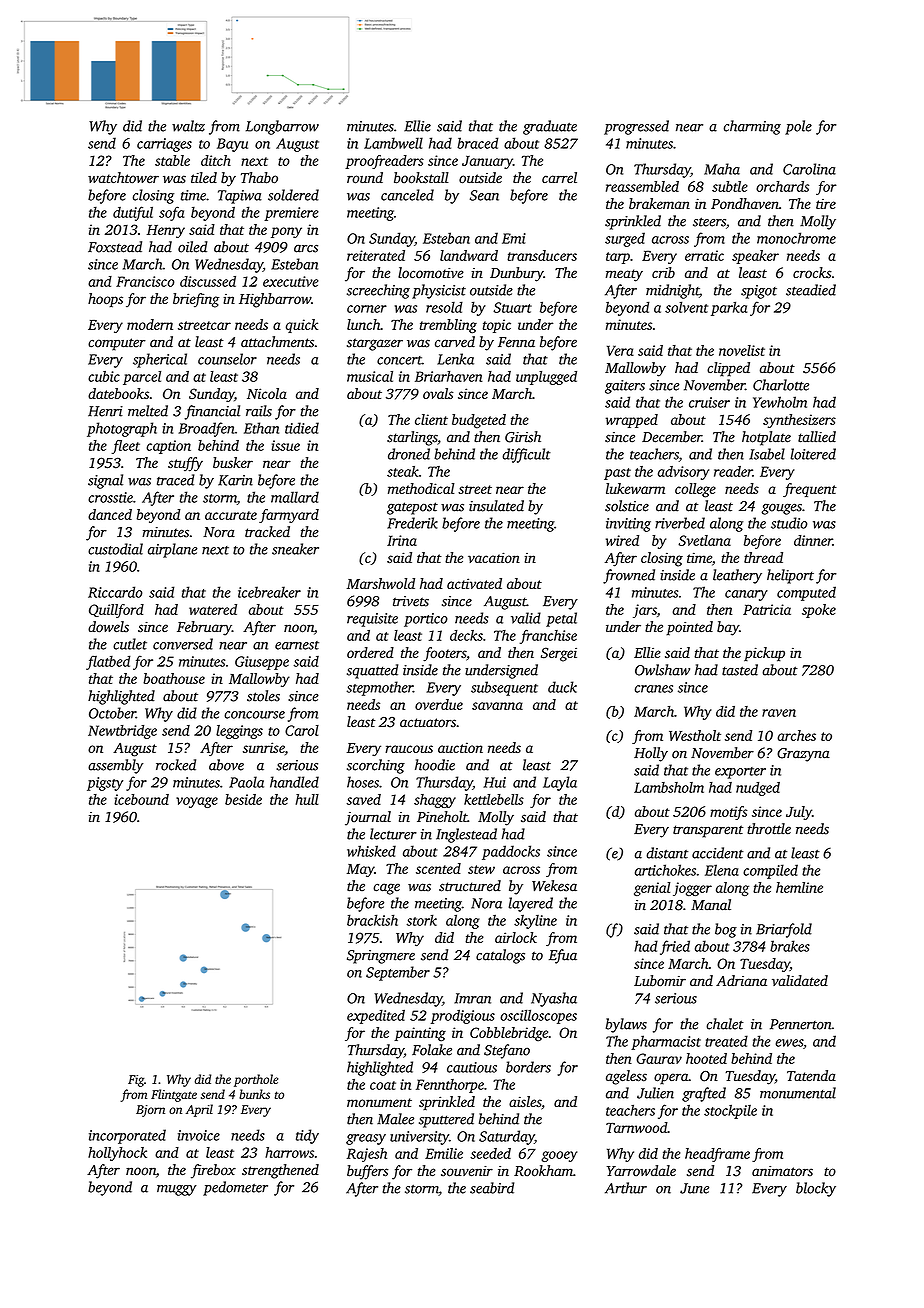 The width and height of the image is (924, 1308). Describe the element at coordinates (150, 324) in the image. I see `modern` at that location.
